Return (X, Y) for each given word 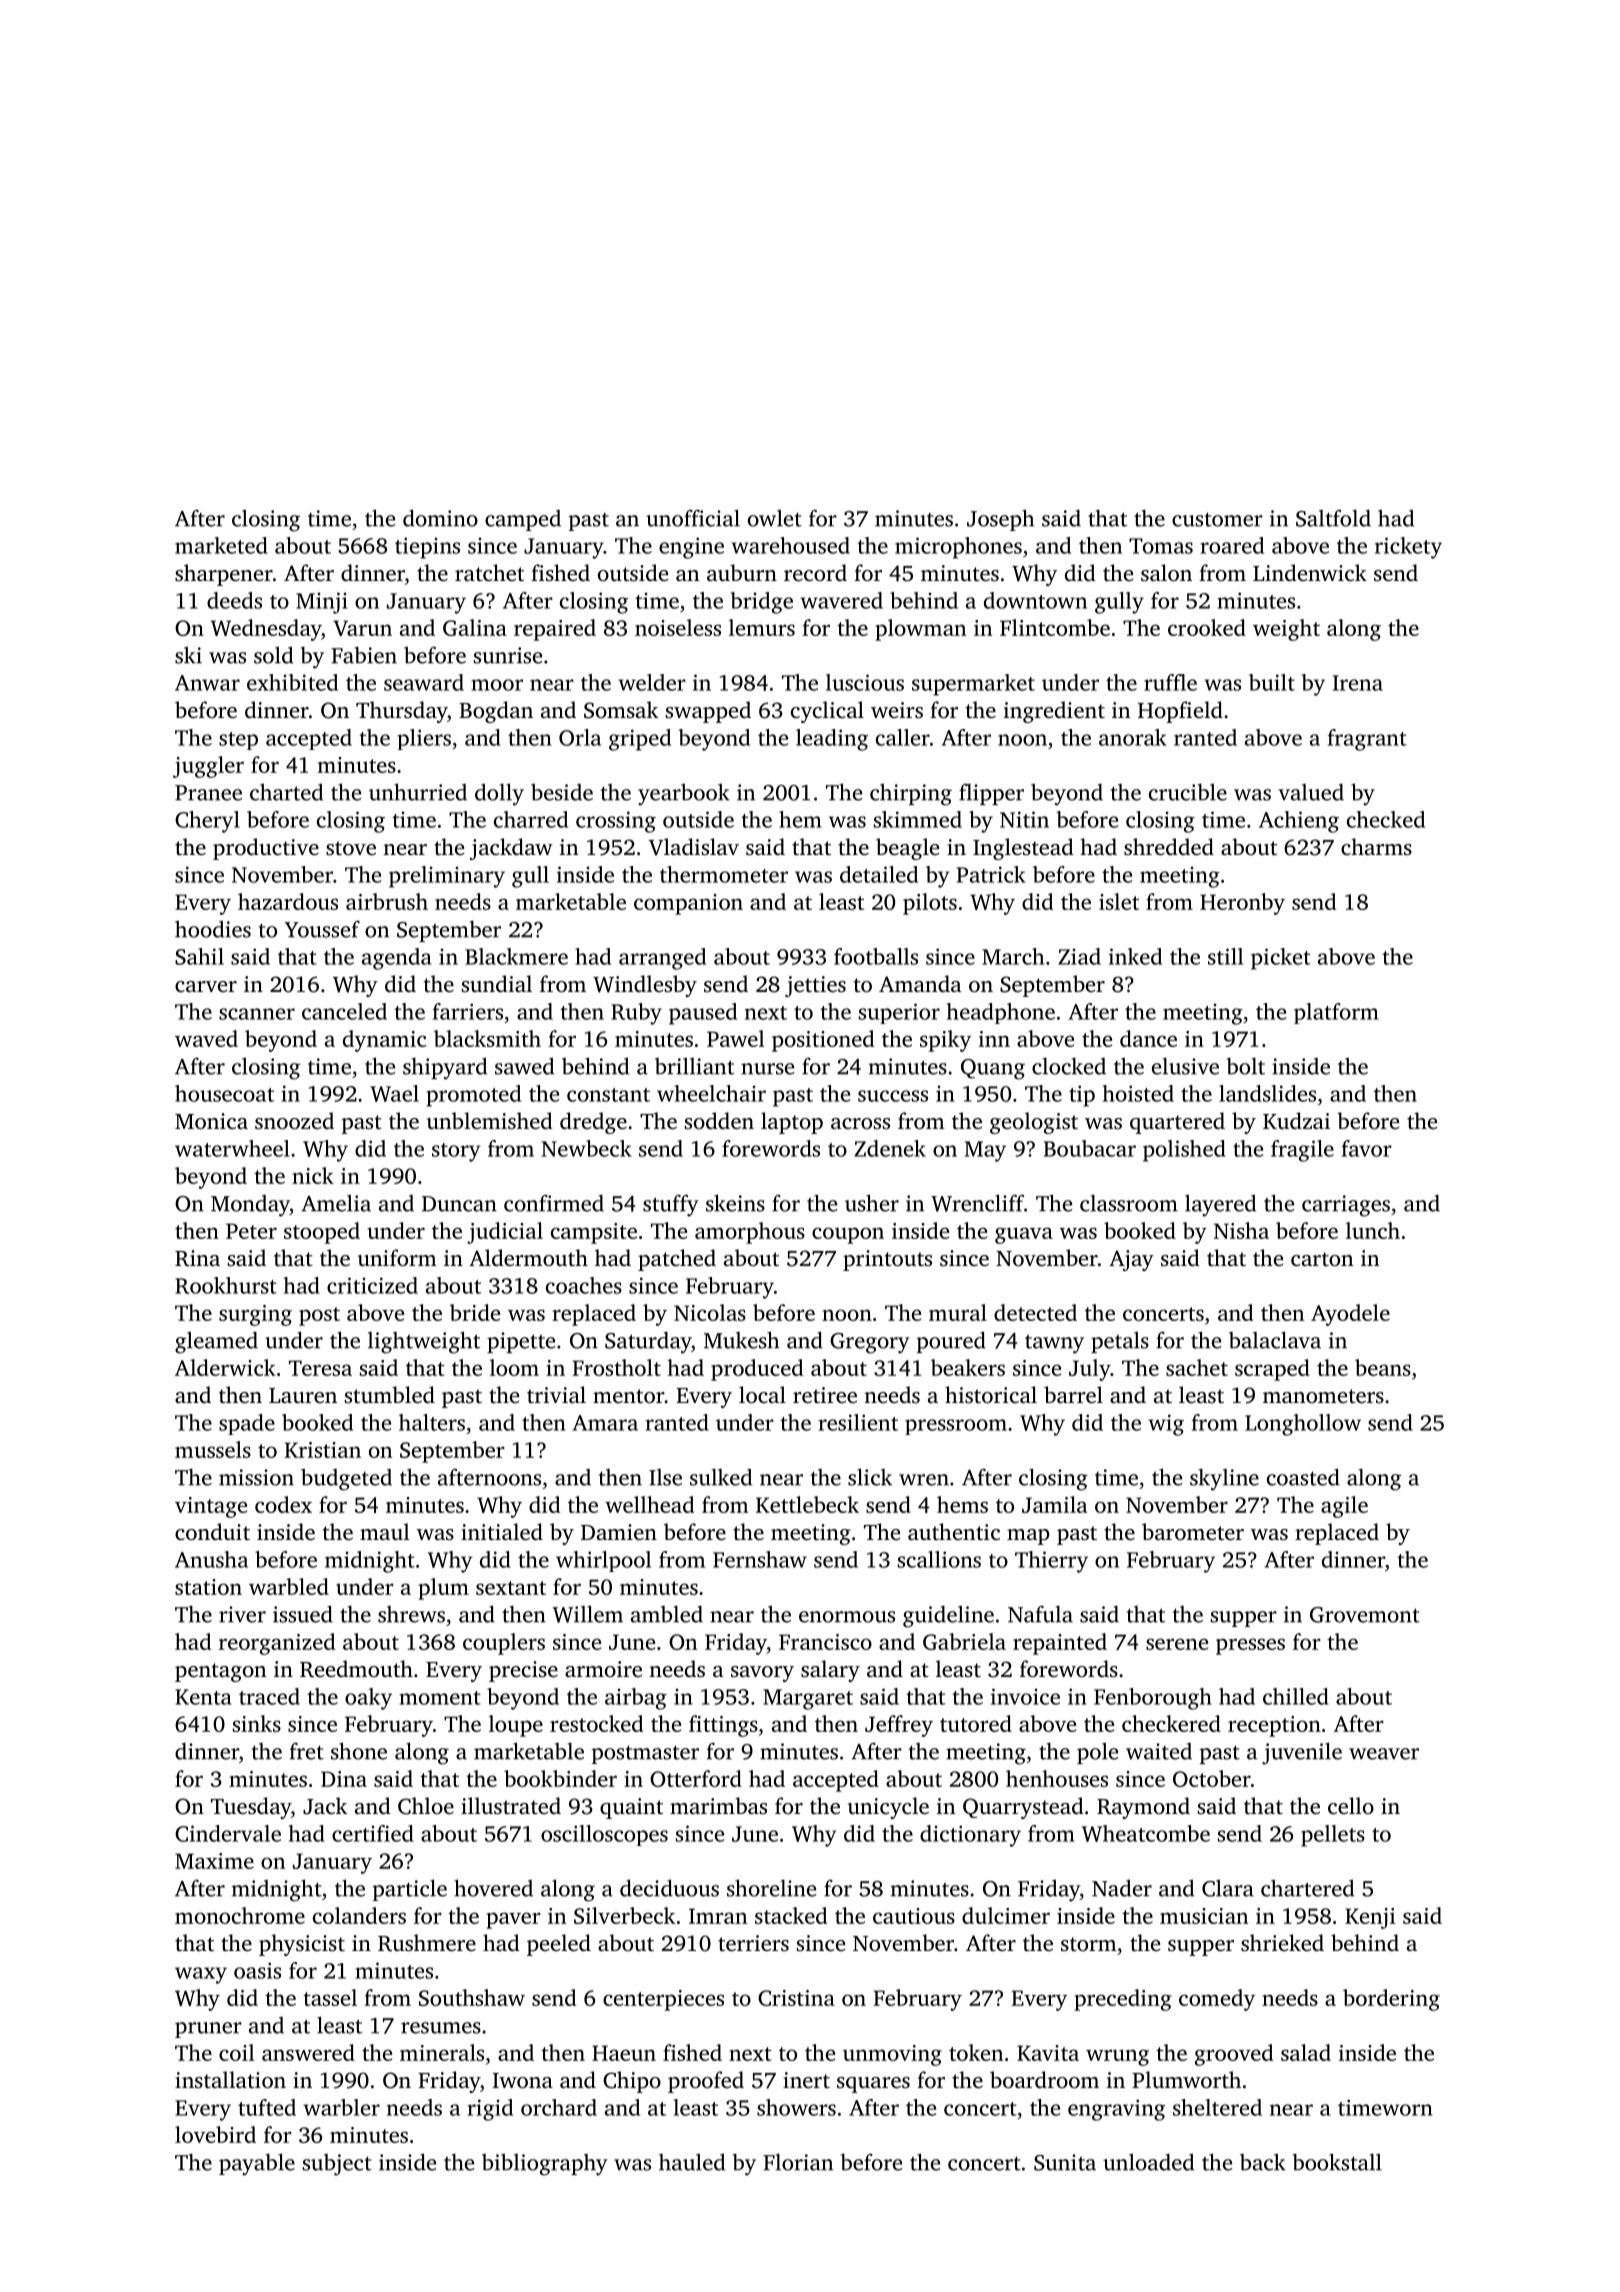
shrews (411, 1614)
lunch (1373, 1230)
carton (1322, 1259)
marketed (221, 545)
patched (677, 1260)
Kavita (1048, 2053)
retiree (825, 1395)
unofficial (693, 518)
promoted (473, 1096)
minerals (442, 2052)
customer (1217, 519)
